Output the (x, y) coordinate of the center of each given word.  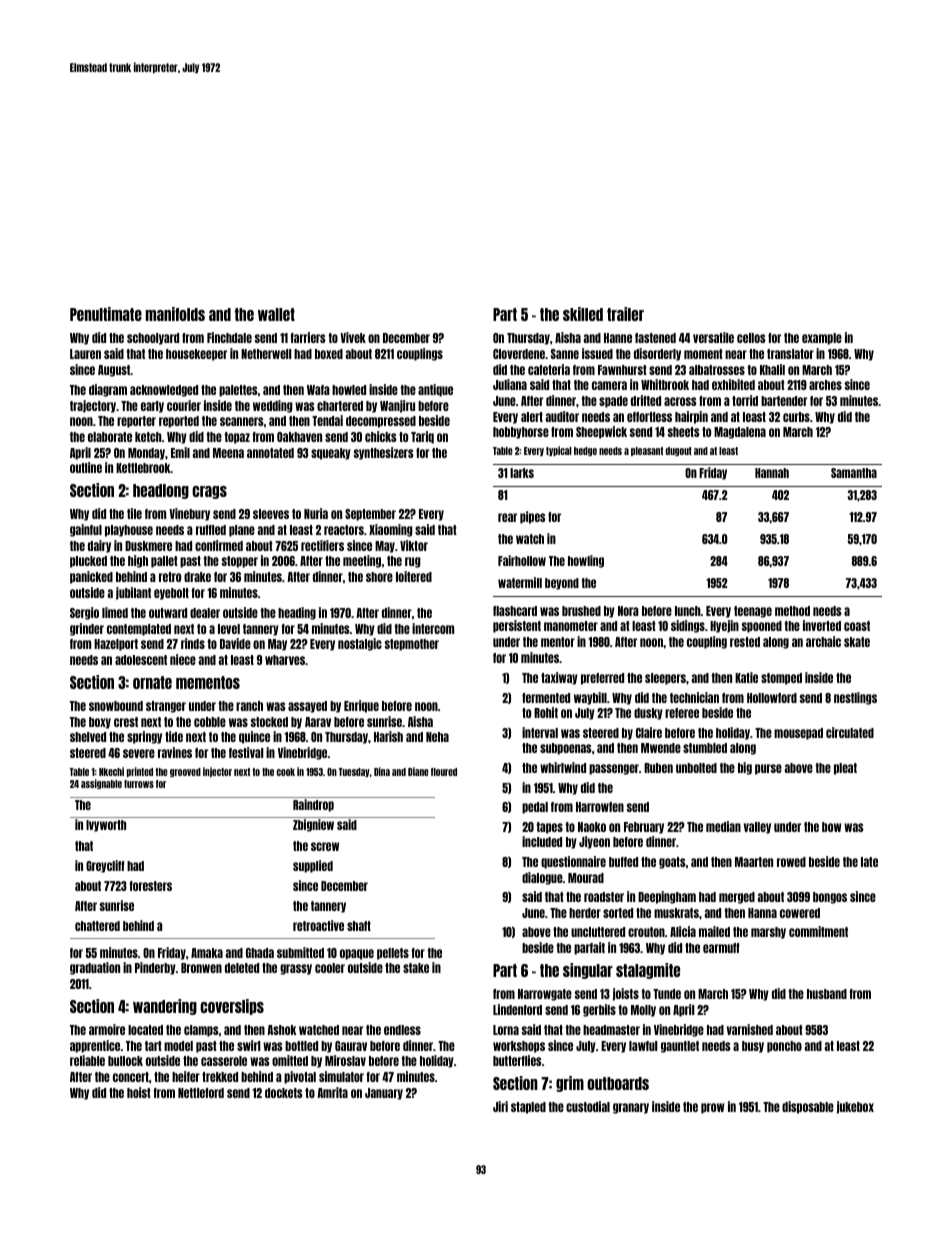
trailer (625, 314)
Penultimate (106, 314)
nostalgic (360, 644)
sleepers (665, 679)
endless (402, 1030)
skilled (583, 314)
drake (197, 577)
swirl (248, 1045)
